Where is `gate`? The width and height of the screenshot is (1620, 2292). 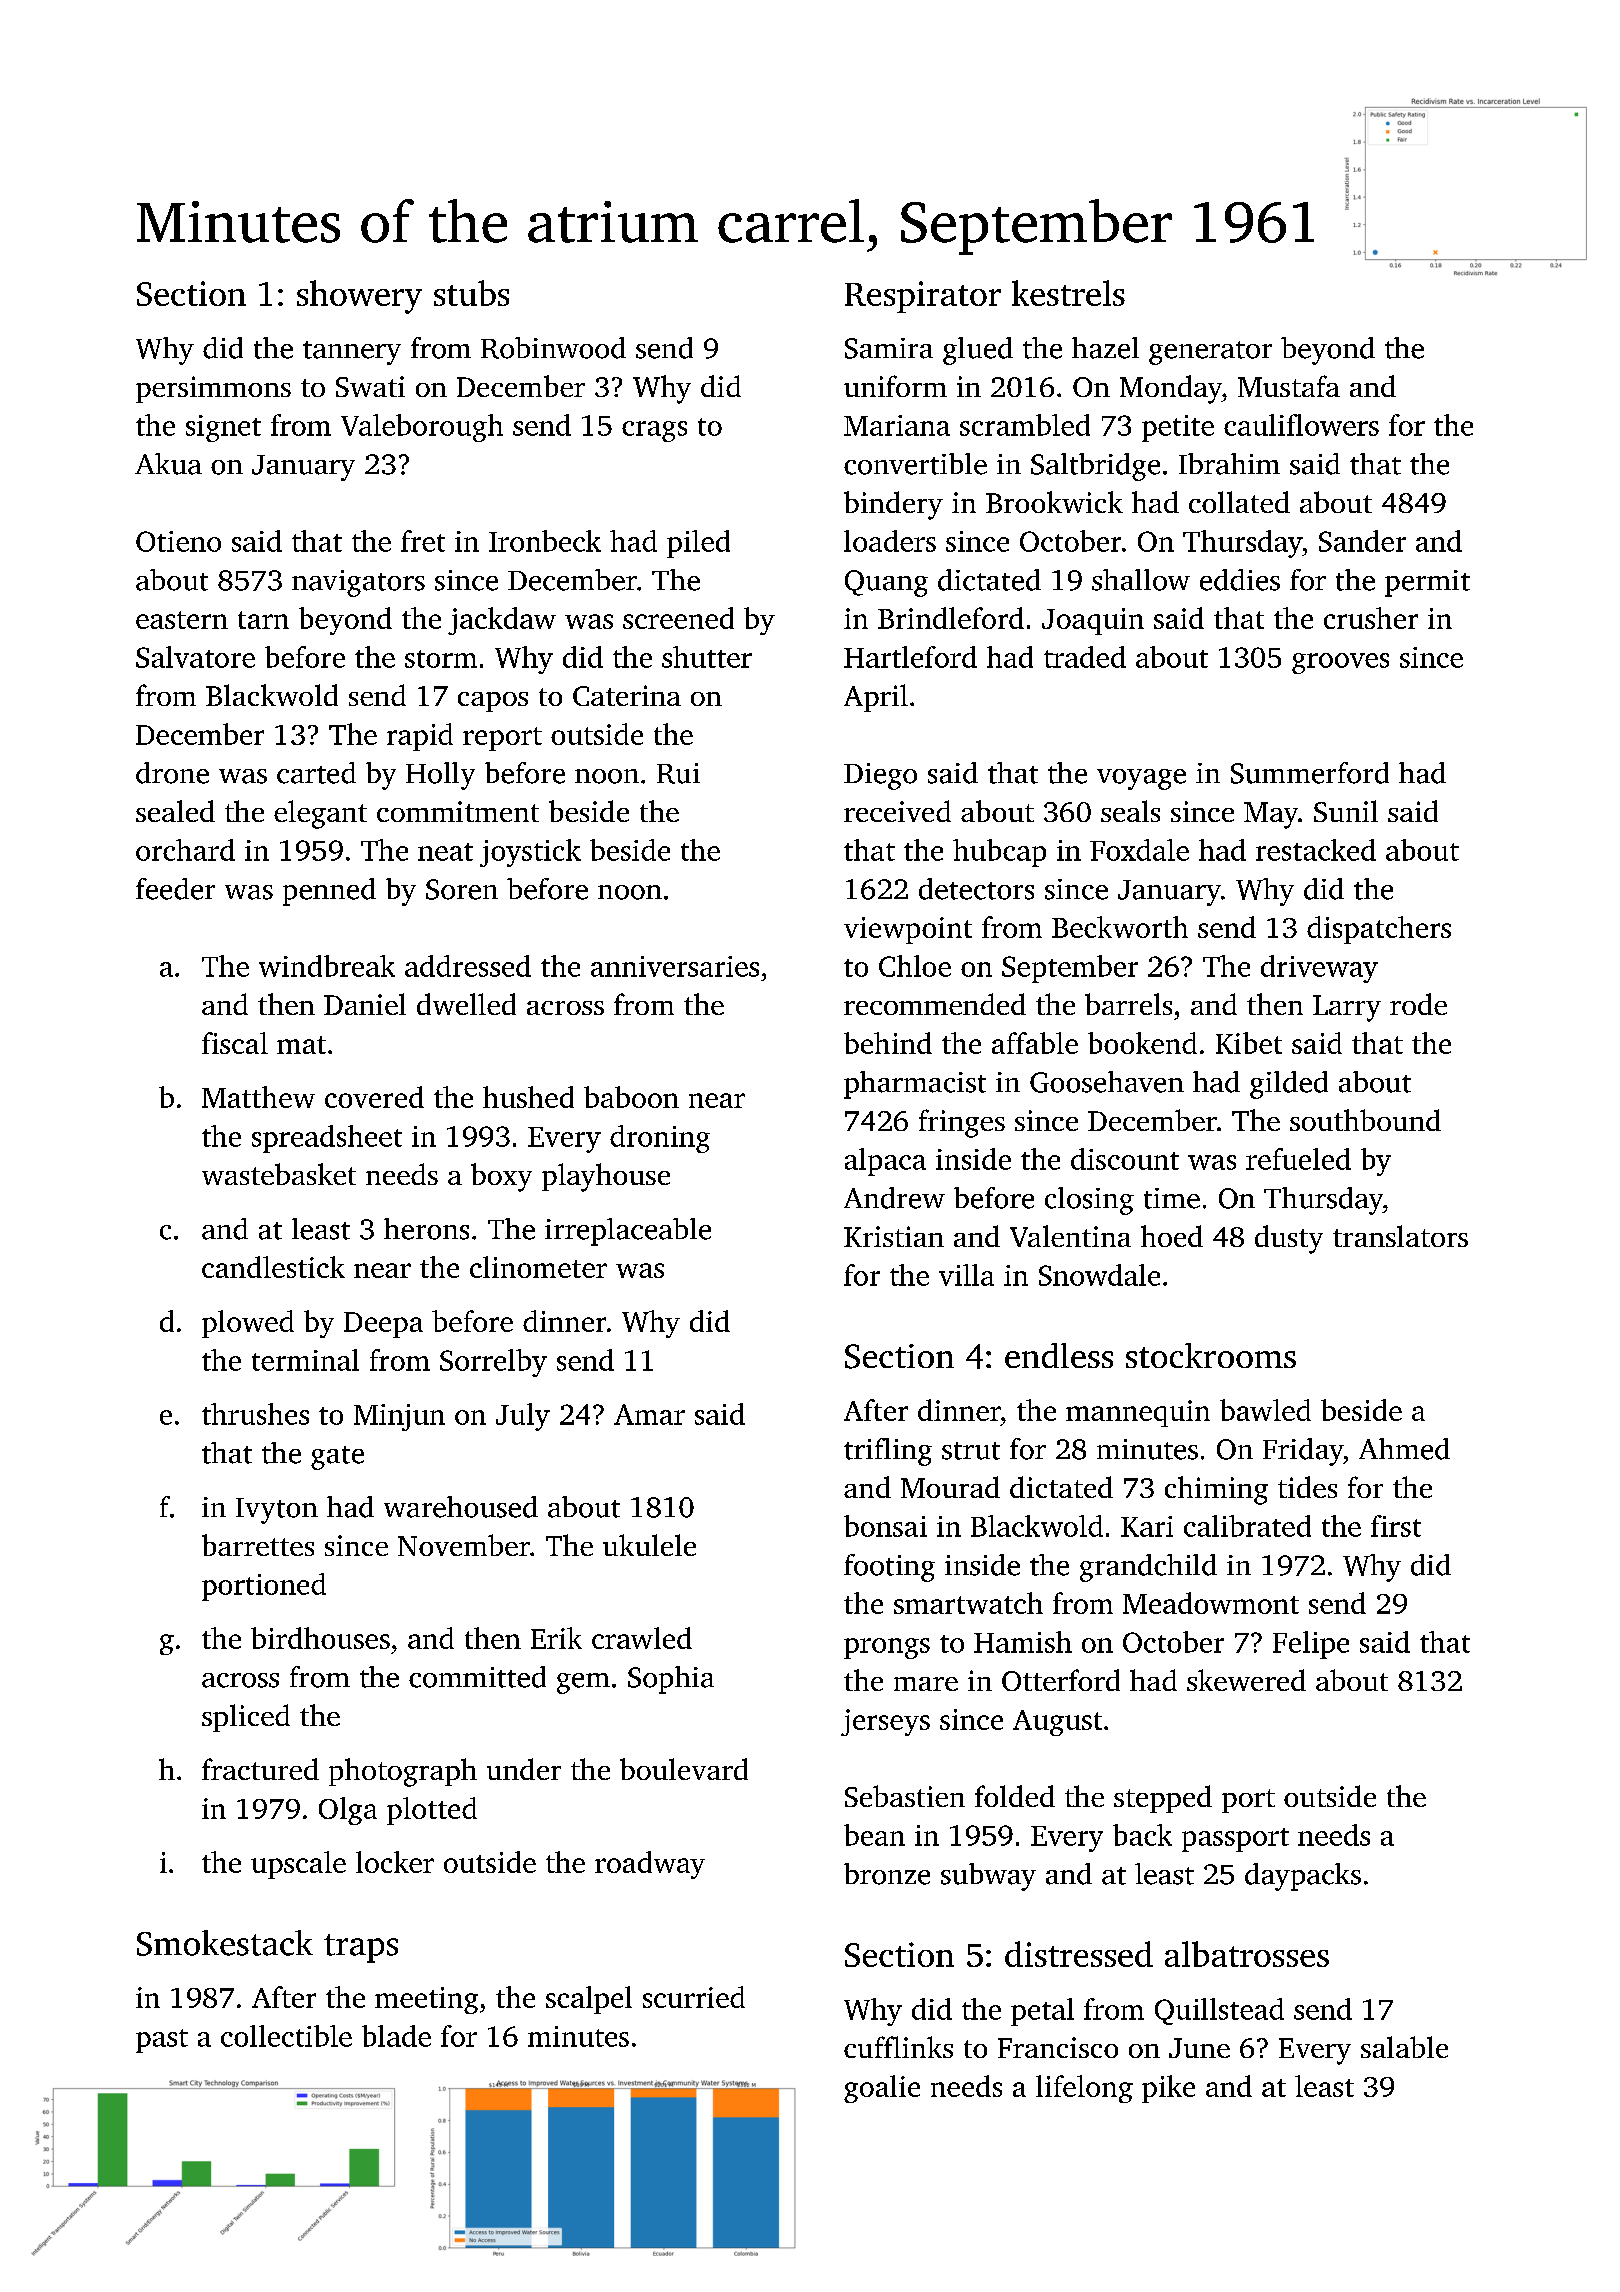
gate is located at coordinates (337, 1458).
